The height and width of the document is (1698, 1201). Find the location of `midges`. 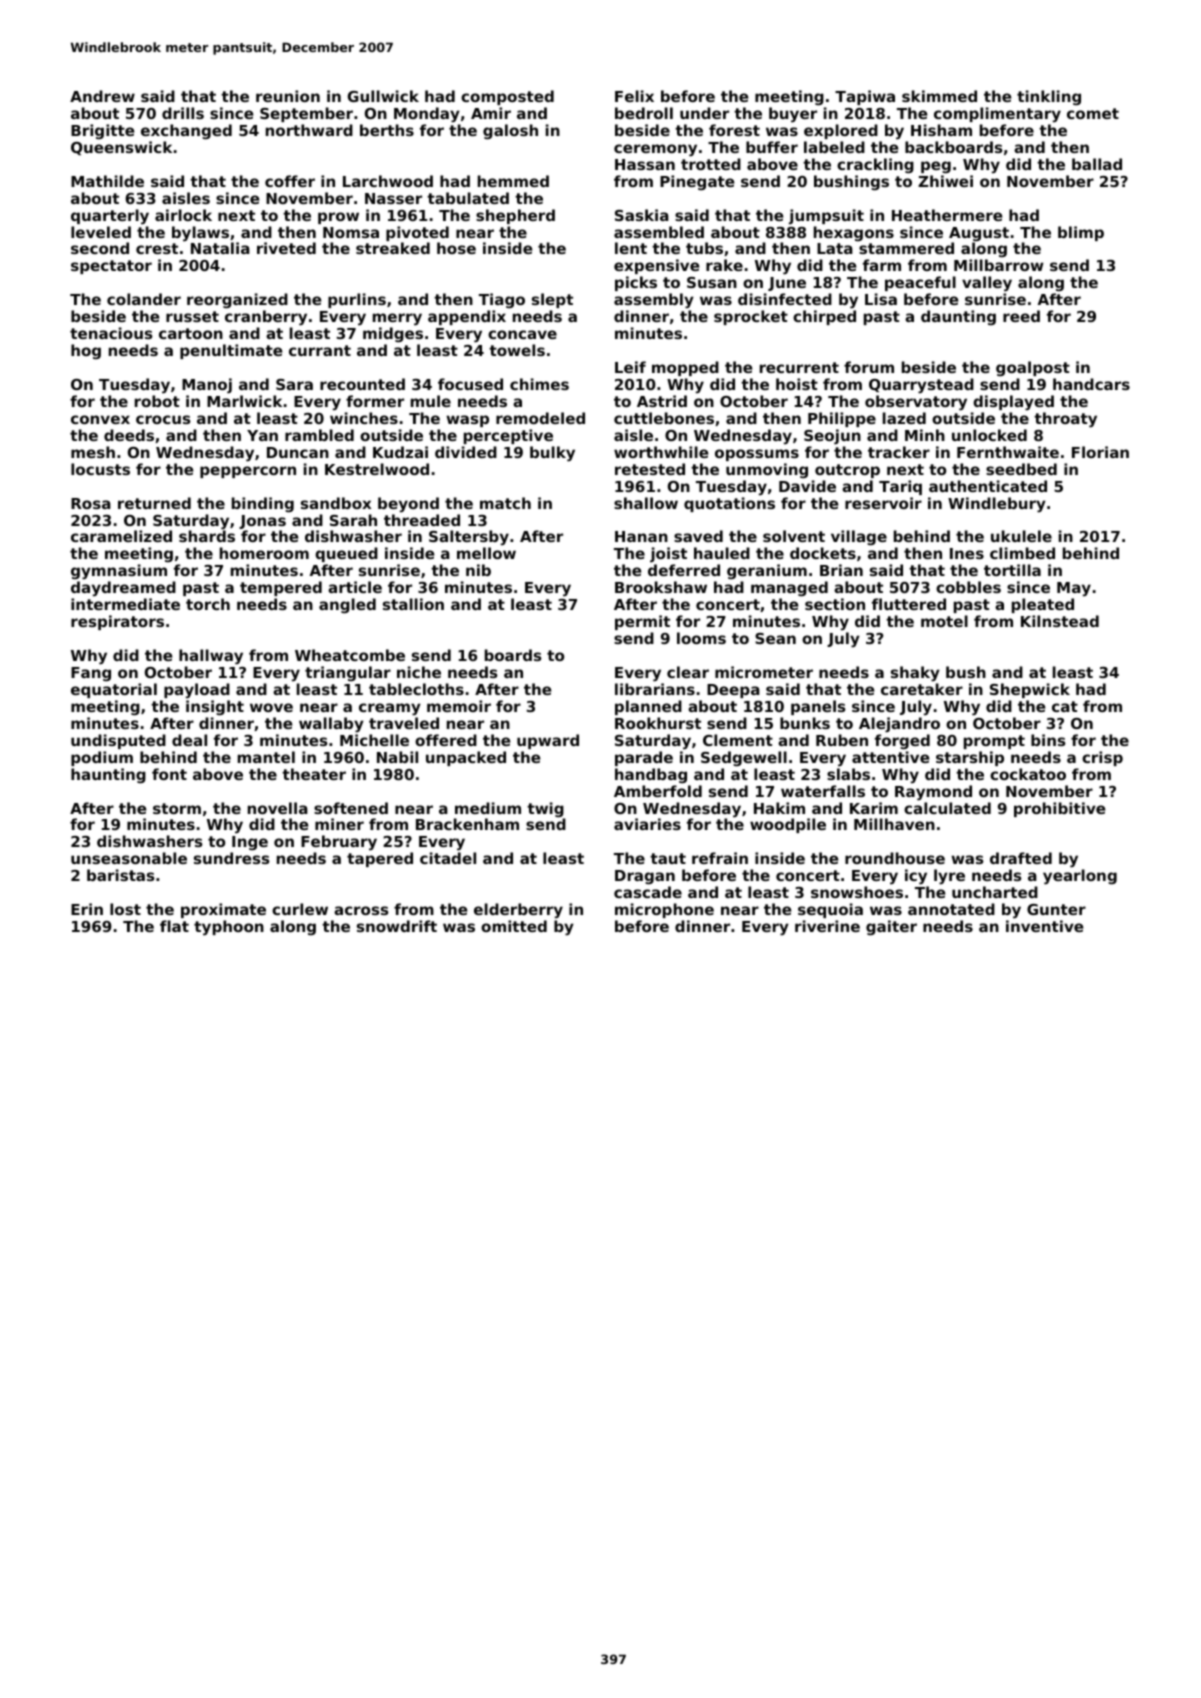

midges is located at coordinates (393, 335).
